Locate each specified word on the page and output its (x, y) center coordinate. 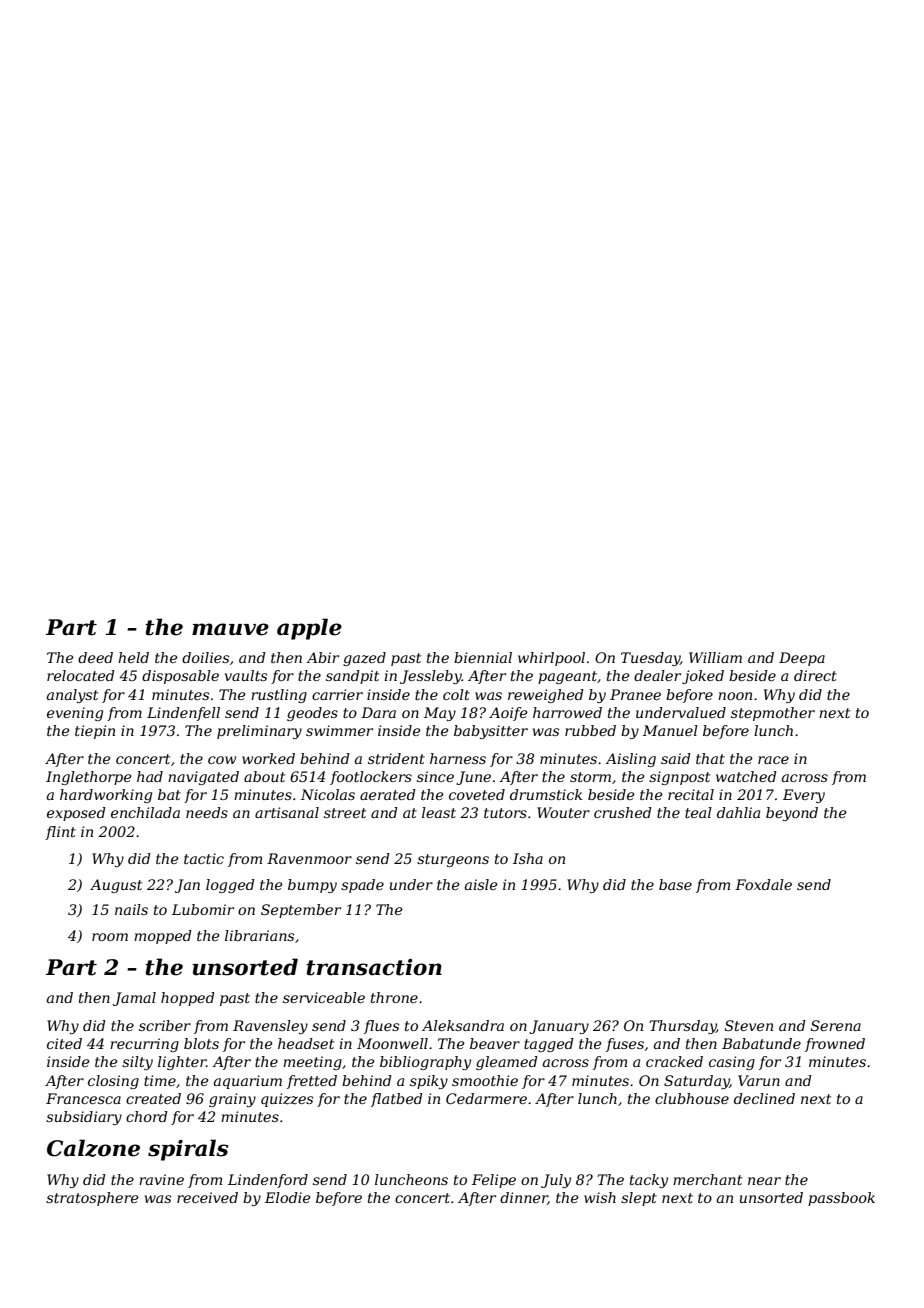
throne (394, 997)
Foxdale (763, 884)
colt (456, 694)
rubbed (590, 730)
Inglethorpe (89, 778)
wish (600, 1197)
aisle (481, 884)
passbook (841, 1199)
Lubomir (203, 909)
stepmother (773, 714)
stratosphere (92, 1199)
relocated (81, 675)
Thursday (682, 1027)
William (715, 657)
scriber (165, 1025)
